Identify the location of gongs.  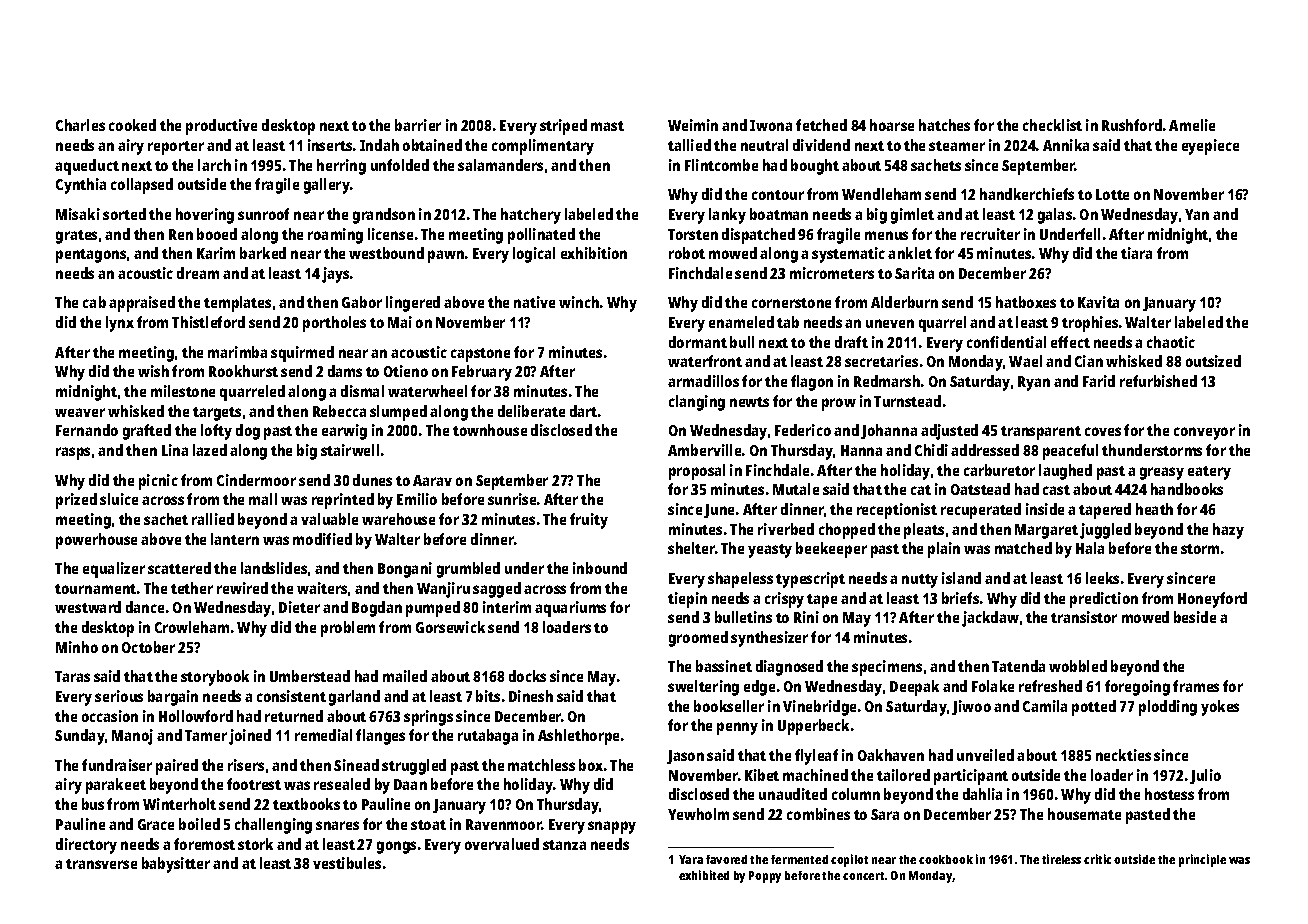
(396, 847).
